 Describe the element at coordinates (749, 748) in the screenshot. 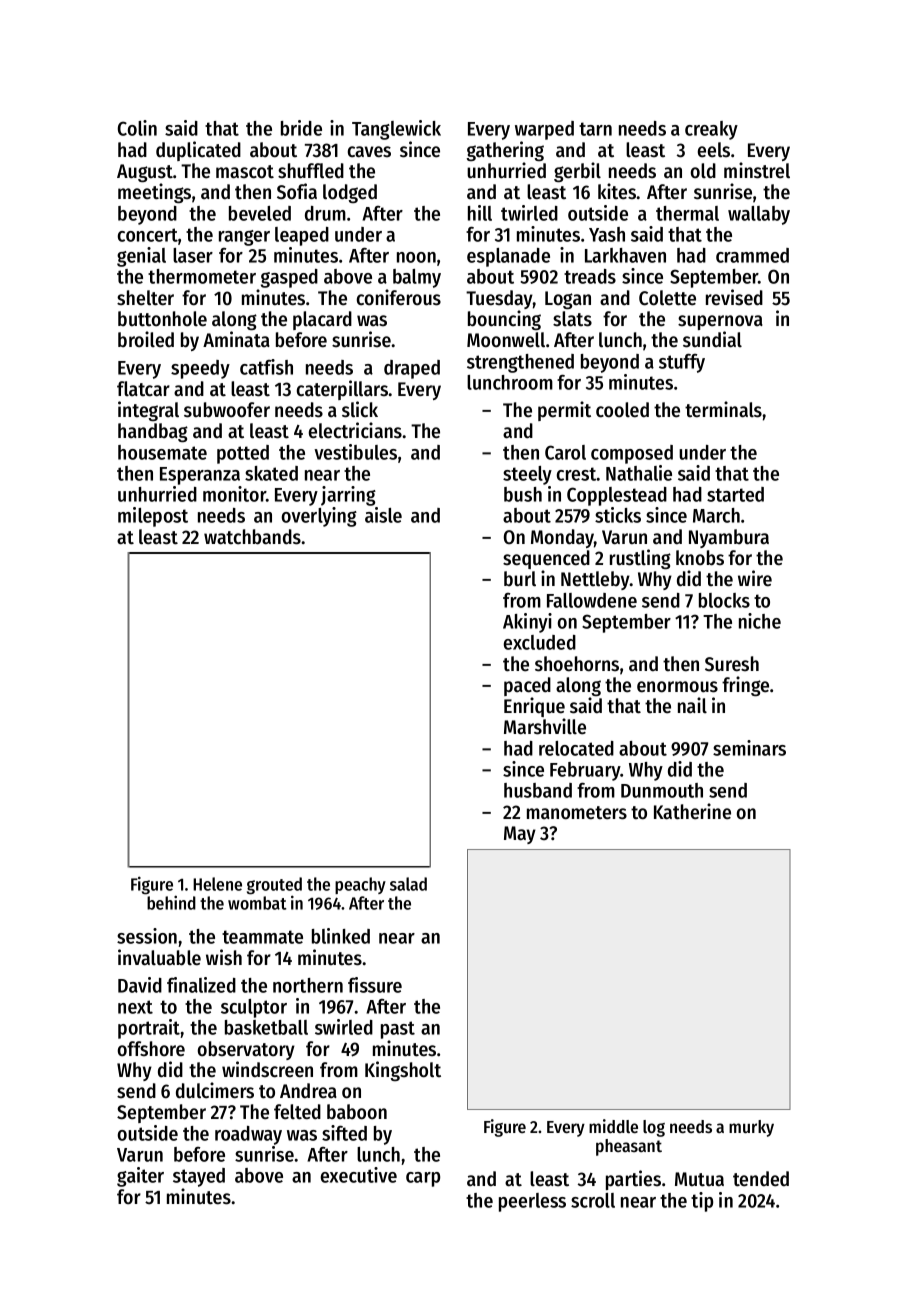

I see `seminars` at that location.
